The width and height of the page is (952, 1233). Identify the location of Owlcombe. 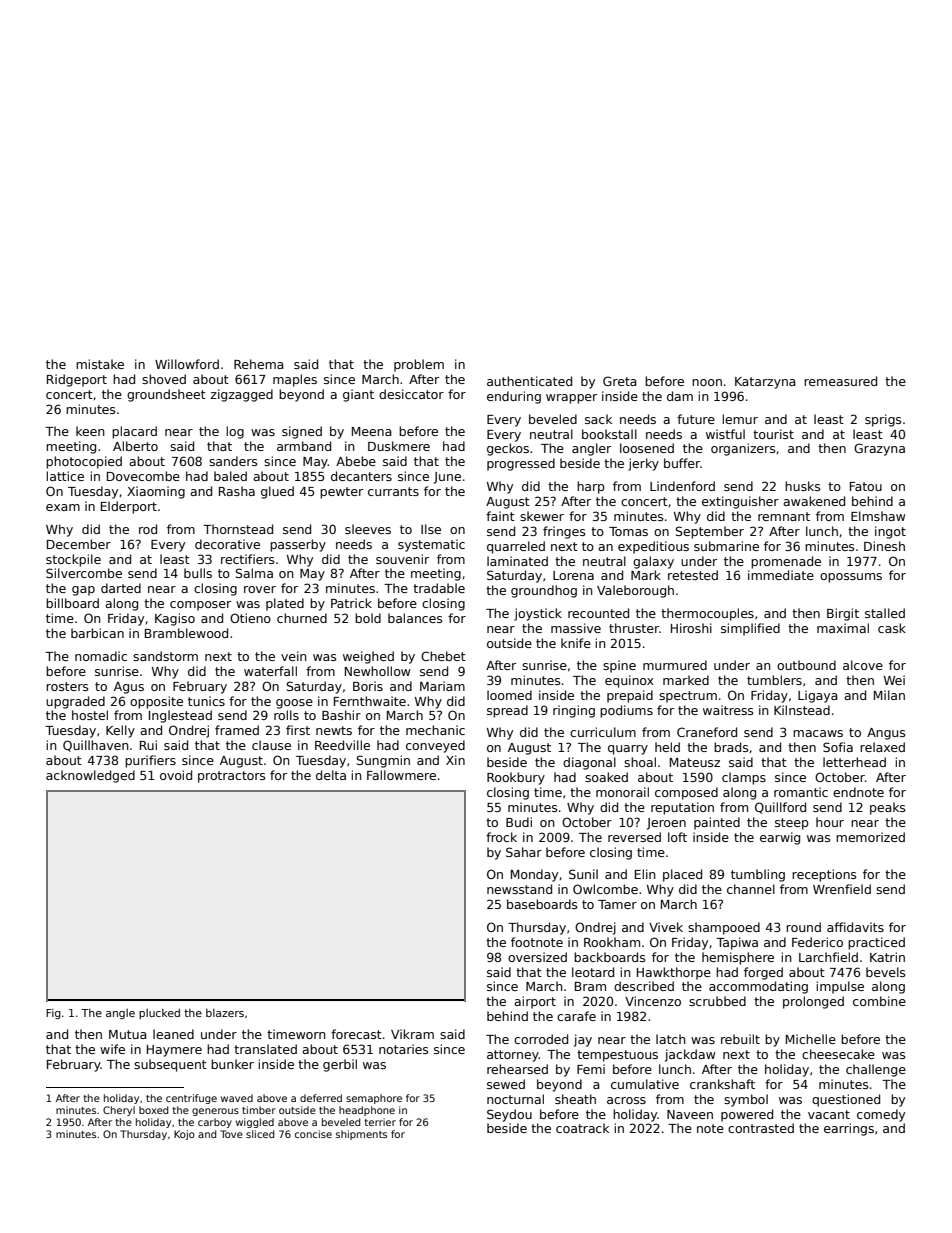
(605, 889).
